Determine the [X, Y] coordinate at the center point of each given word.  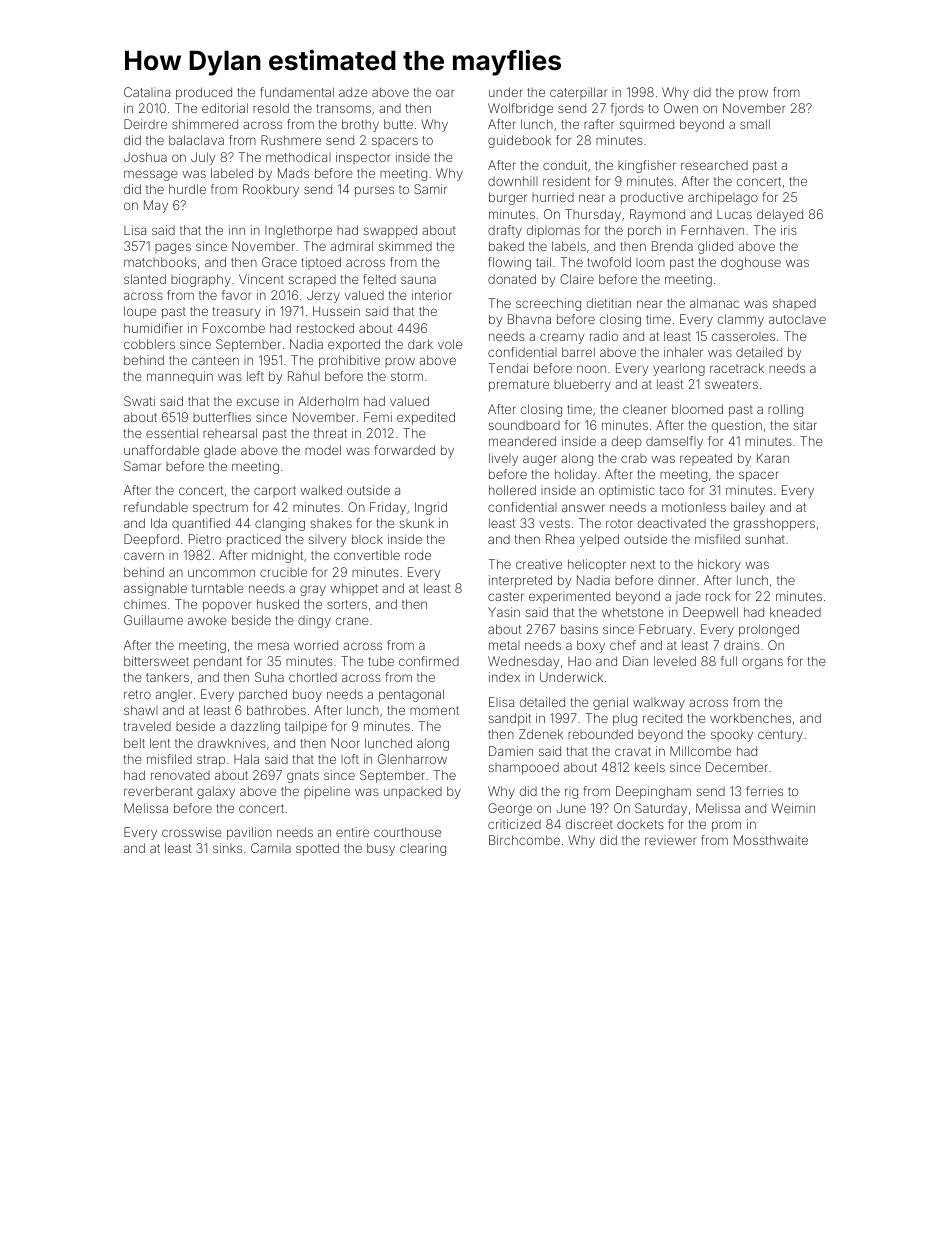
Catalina [147, 92]
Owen [681, 108]
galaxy [216, 792]
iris [789, 230]
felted [379, 279]
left [255, 376]
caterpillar [578, 93]
